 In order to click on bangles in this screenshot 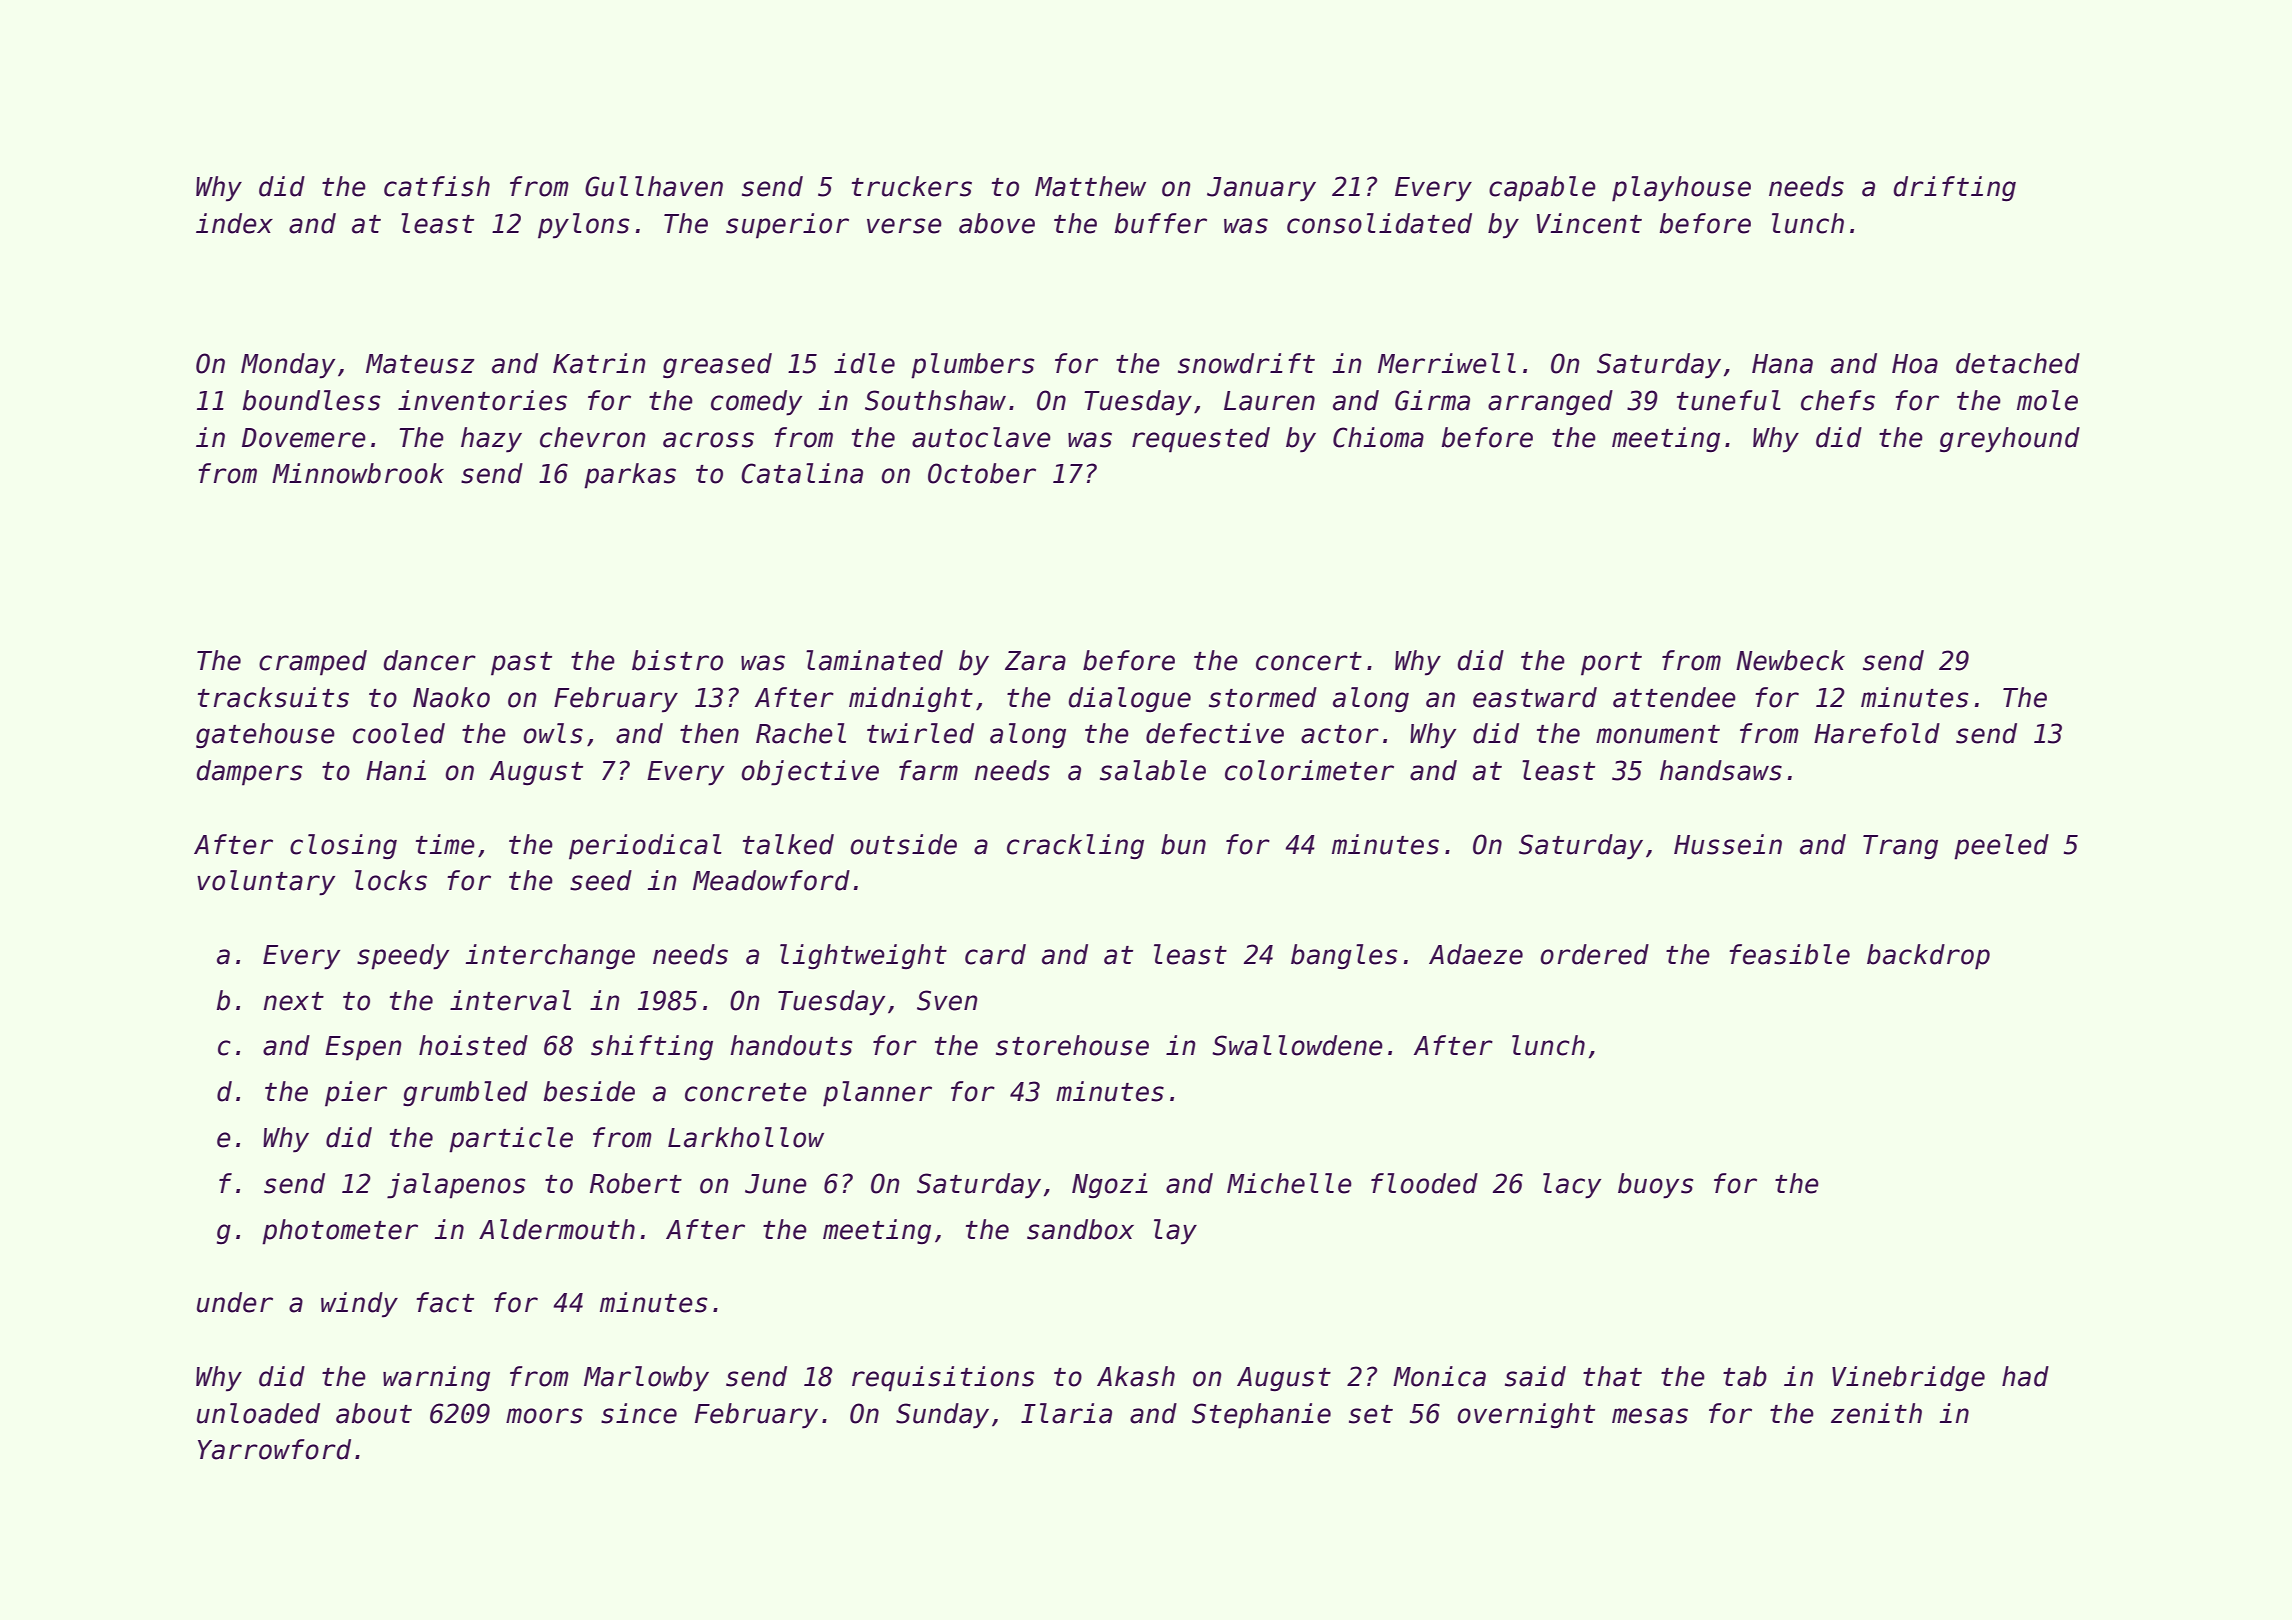, I will do `click(1344, 957)`.
